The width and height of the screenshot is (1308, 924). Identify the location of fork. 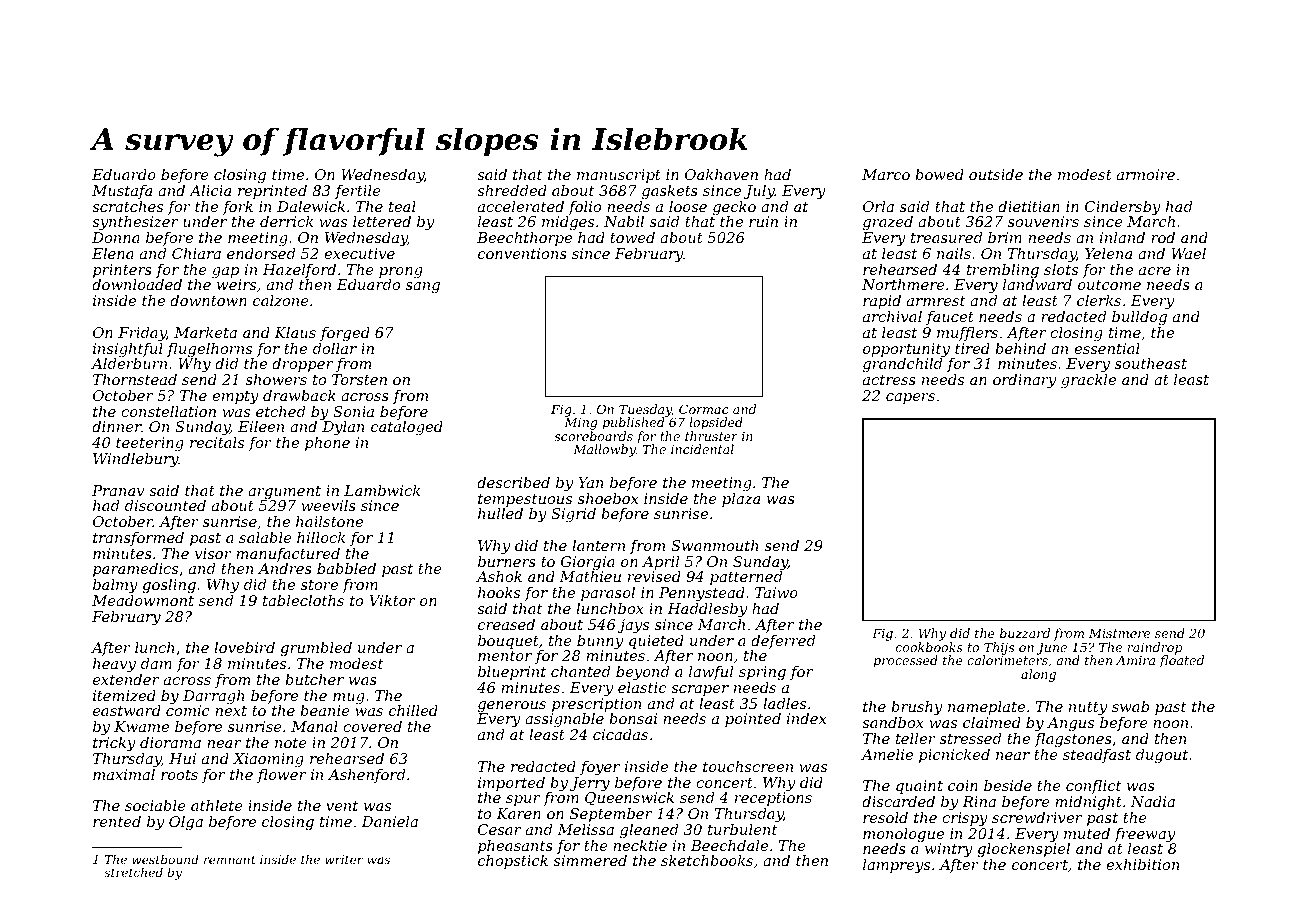
(238, 208).
